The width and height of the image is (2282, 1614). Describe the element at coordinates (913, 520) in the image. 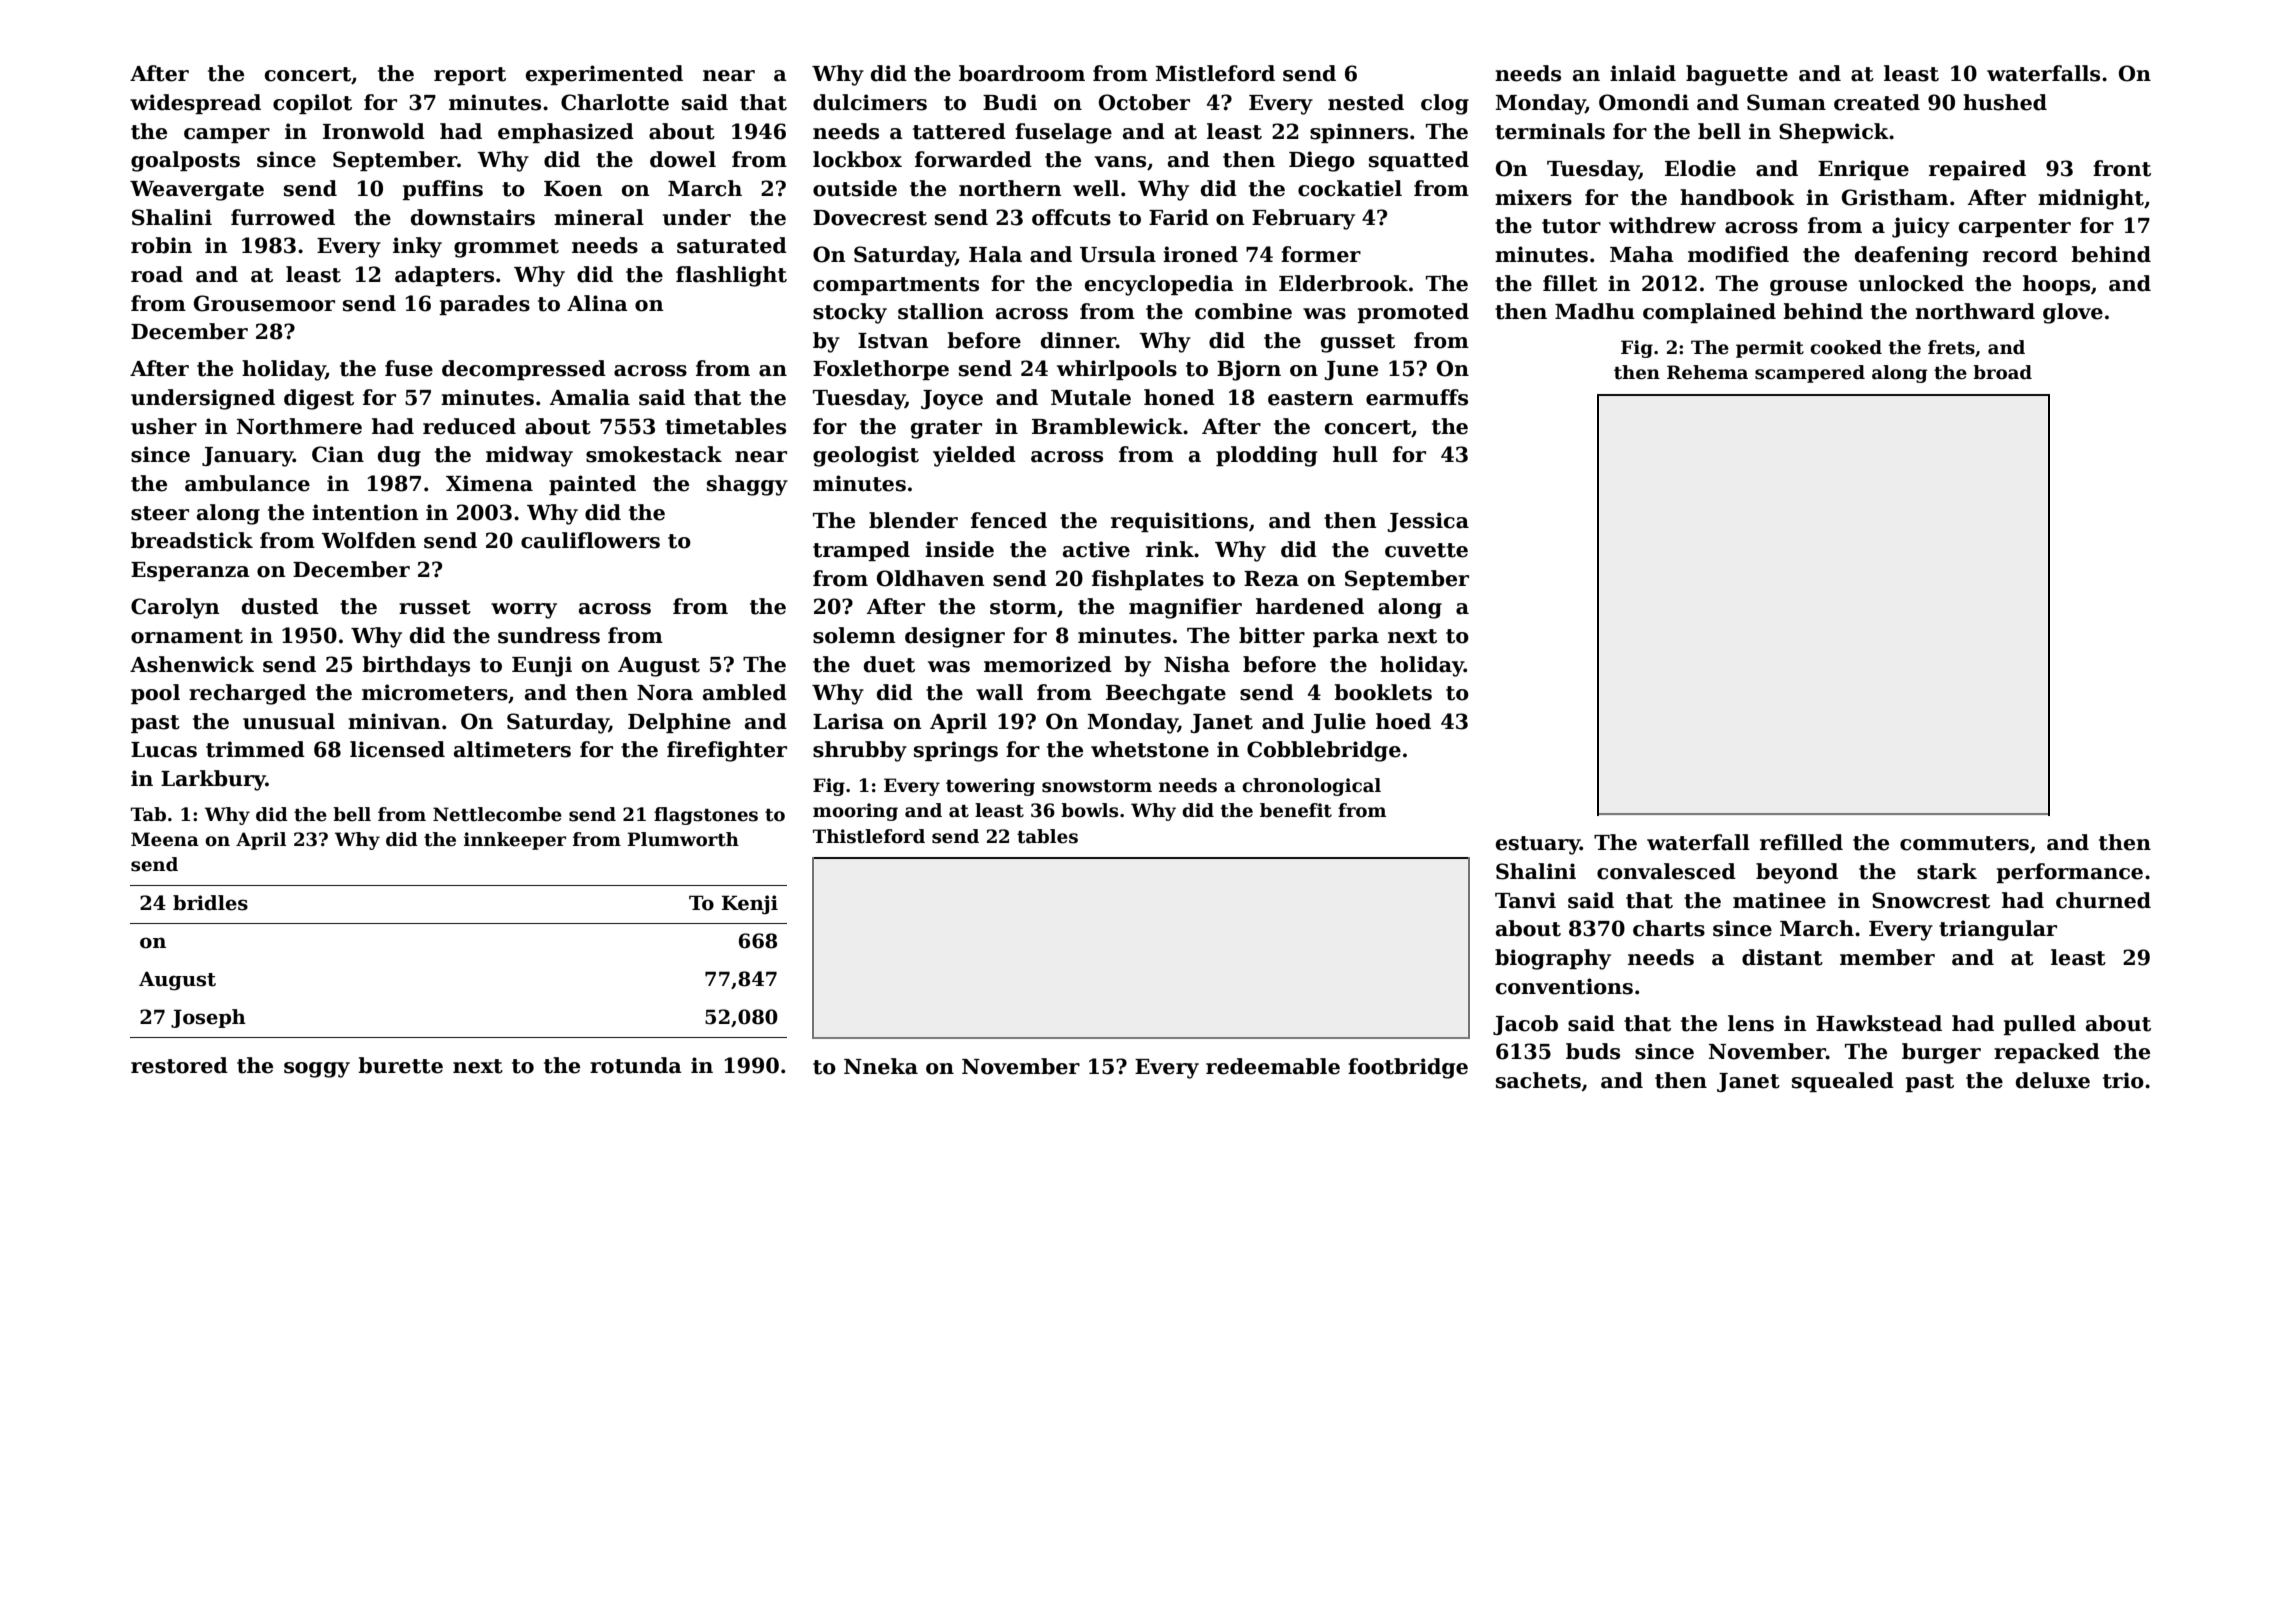

I see `blender` at that location.
